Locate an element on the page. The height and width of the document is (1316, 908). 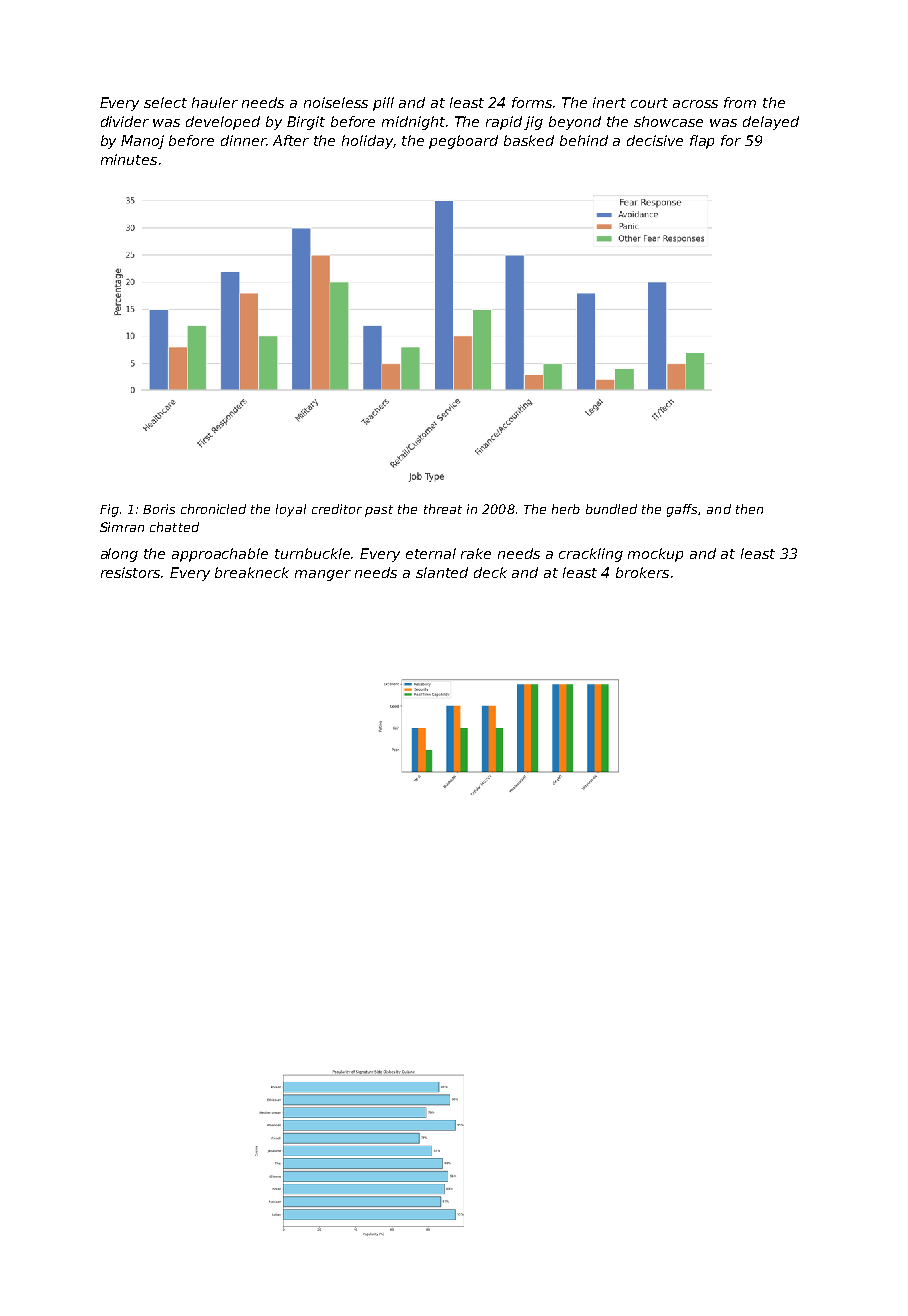
then is located at coordinates (749, 509).
